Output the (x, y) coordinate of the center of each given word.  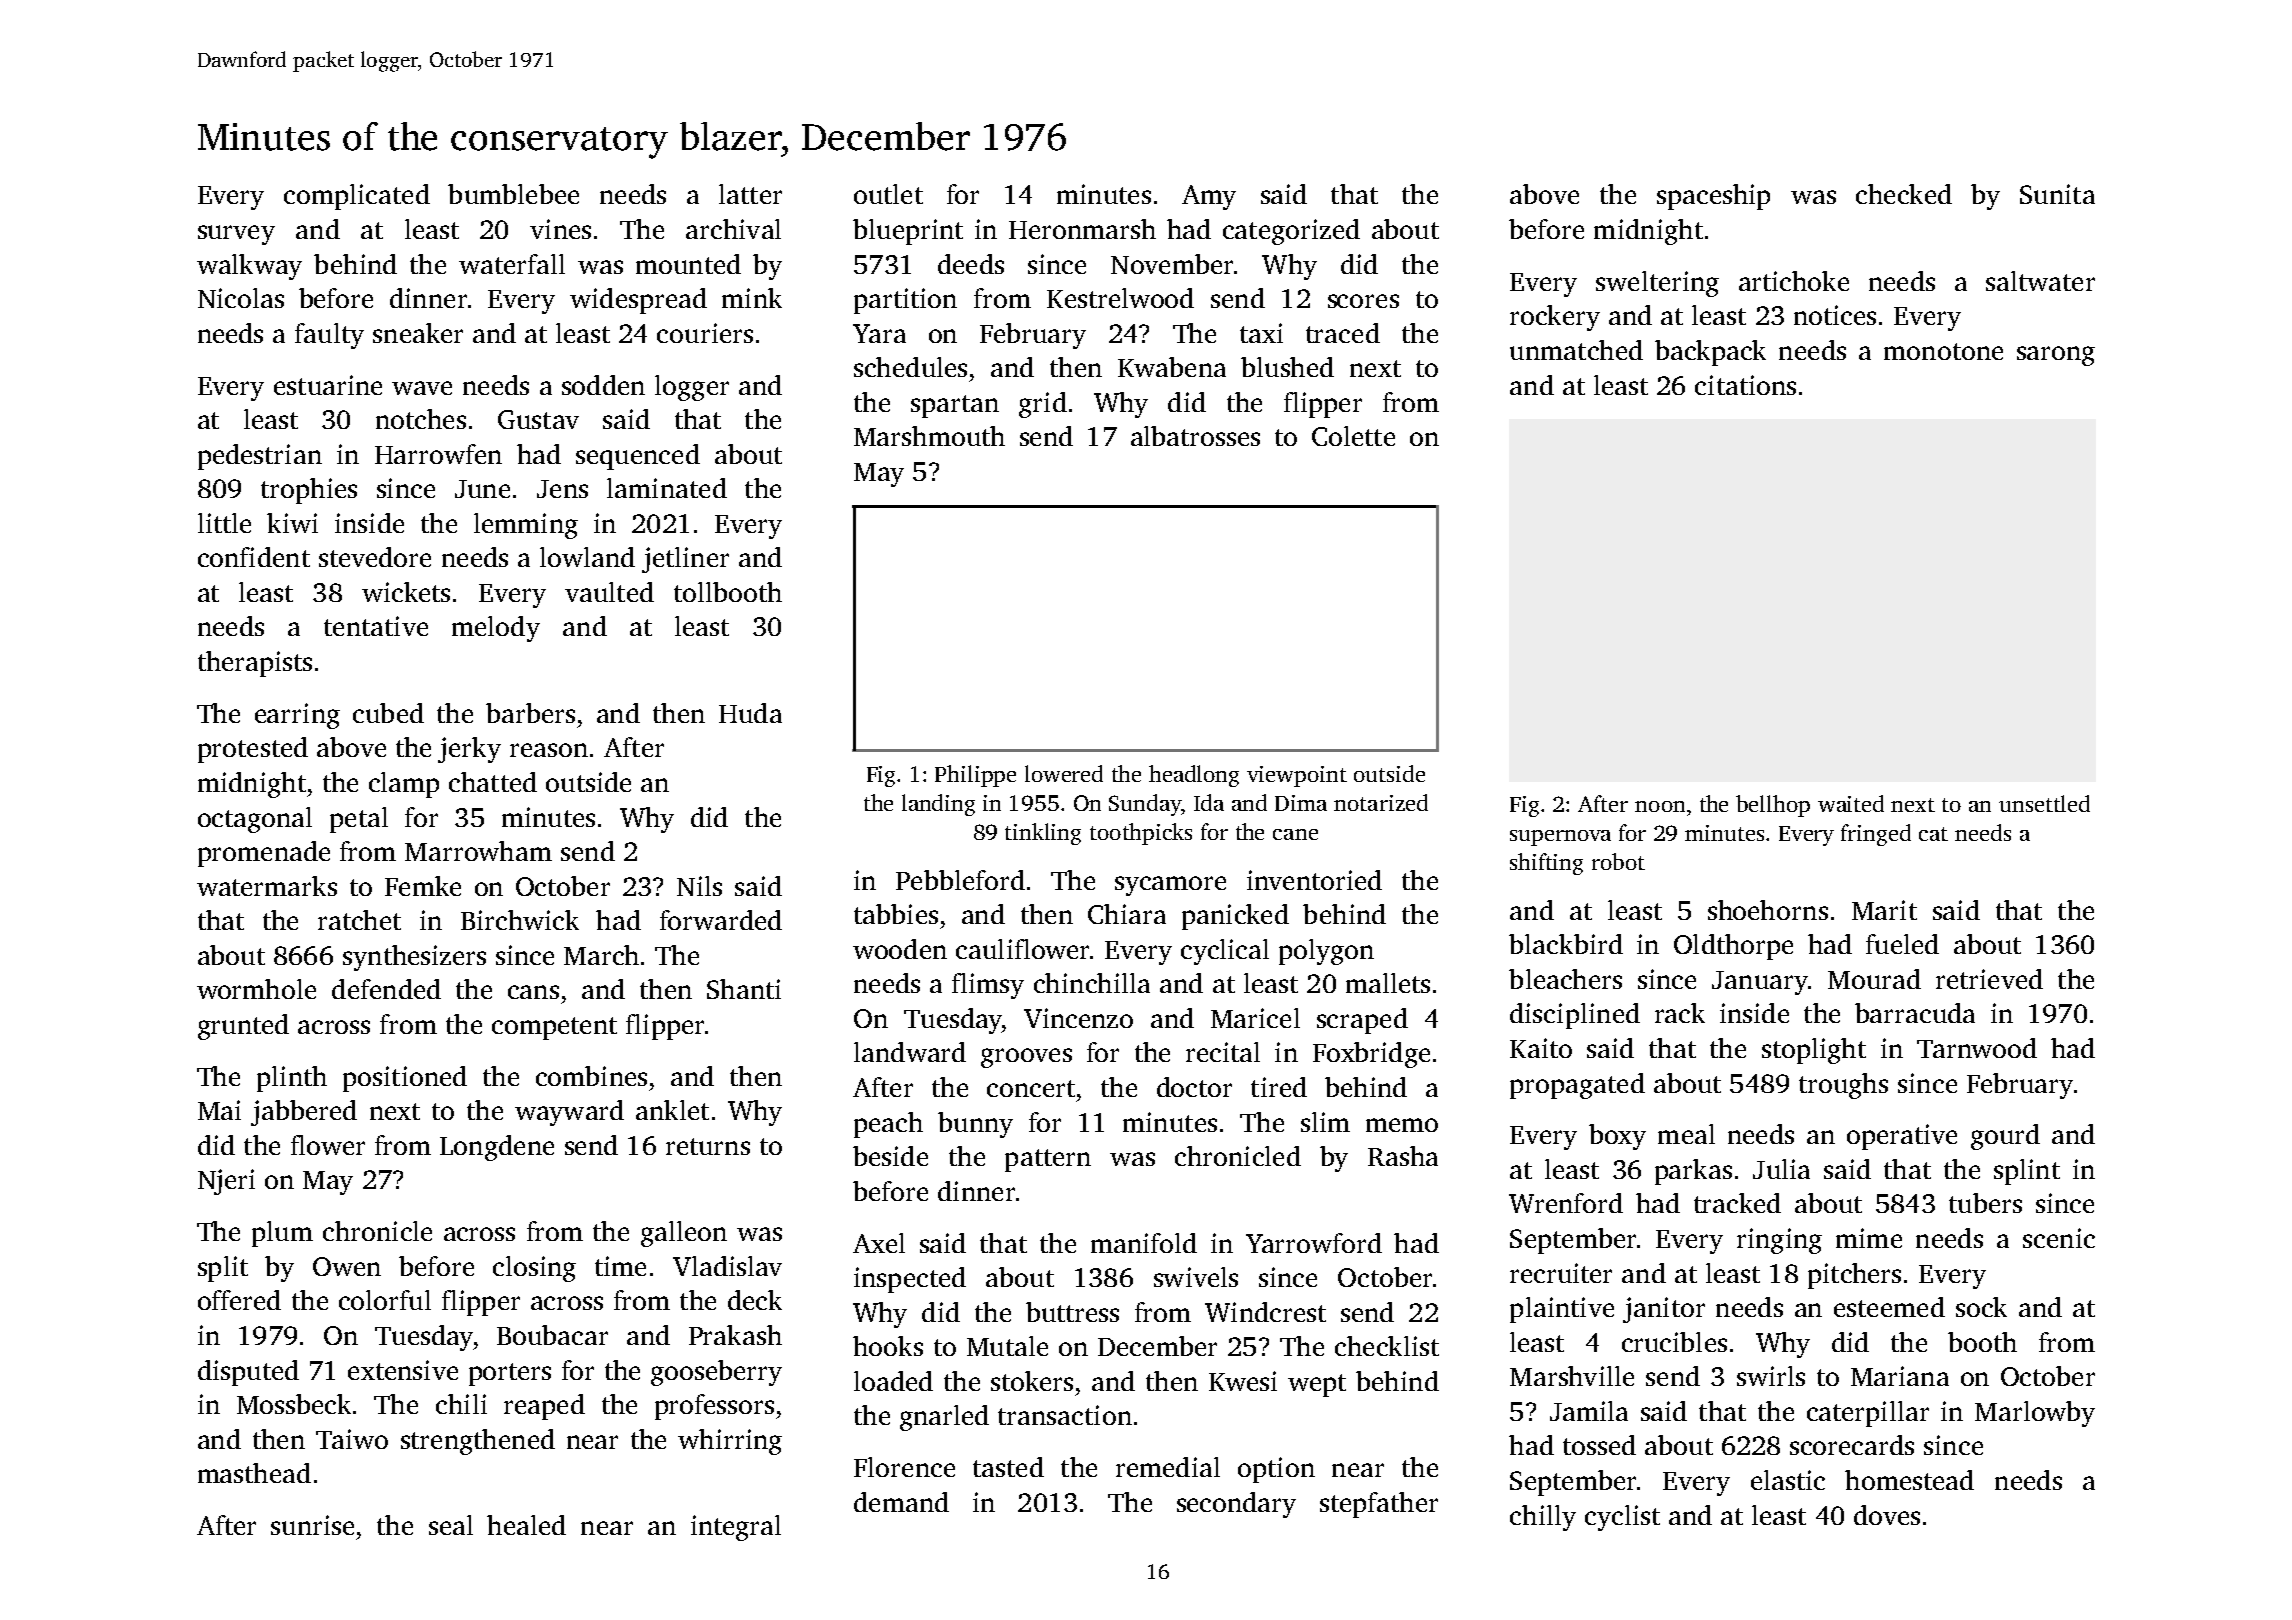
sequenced (638, 457)
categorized (1291, 232)
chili (461, 1404)
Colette (1353, 436)
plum (282, 1234)
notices (1835, 315)
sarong (2056, 356)
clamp (404, 785)
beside (890, 1156)
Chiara (1127, 914)
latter (750, 194)
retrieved (1989, 979)
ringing (1779, 1241)
